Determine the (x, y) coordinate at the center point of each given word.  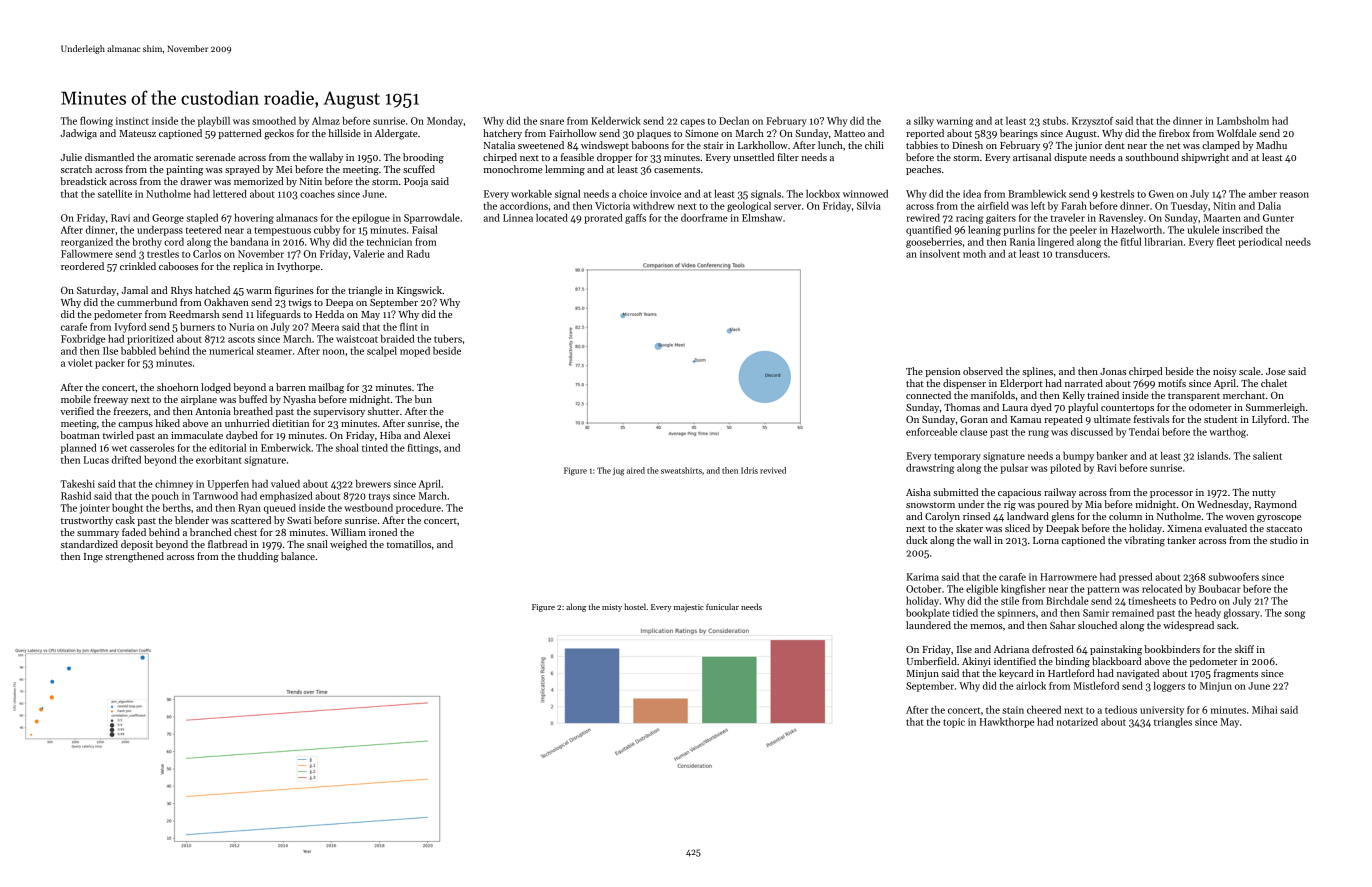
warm (259, 291)
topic (954, 723)
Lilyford (1269, 420)
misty (612, 608)
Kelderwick (616, 121)
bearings (1019, 134)
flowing (96, 122)
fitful (1131, 242)
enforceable (931, 432)
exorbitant (219, 460)
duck (917, 540)
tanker (1181, 540)
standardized (89, 544)
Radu (418, 254)
